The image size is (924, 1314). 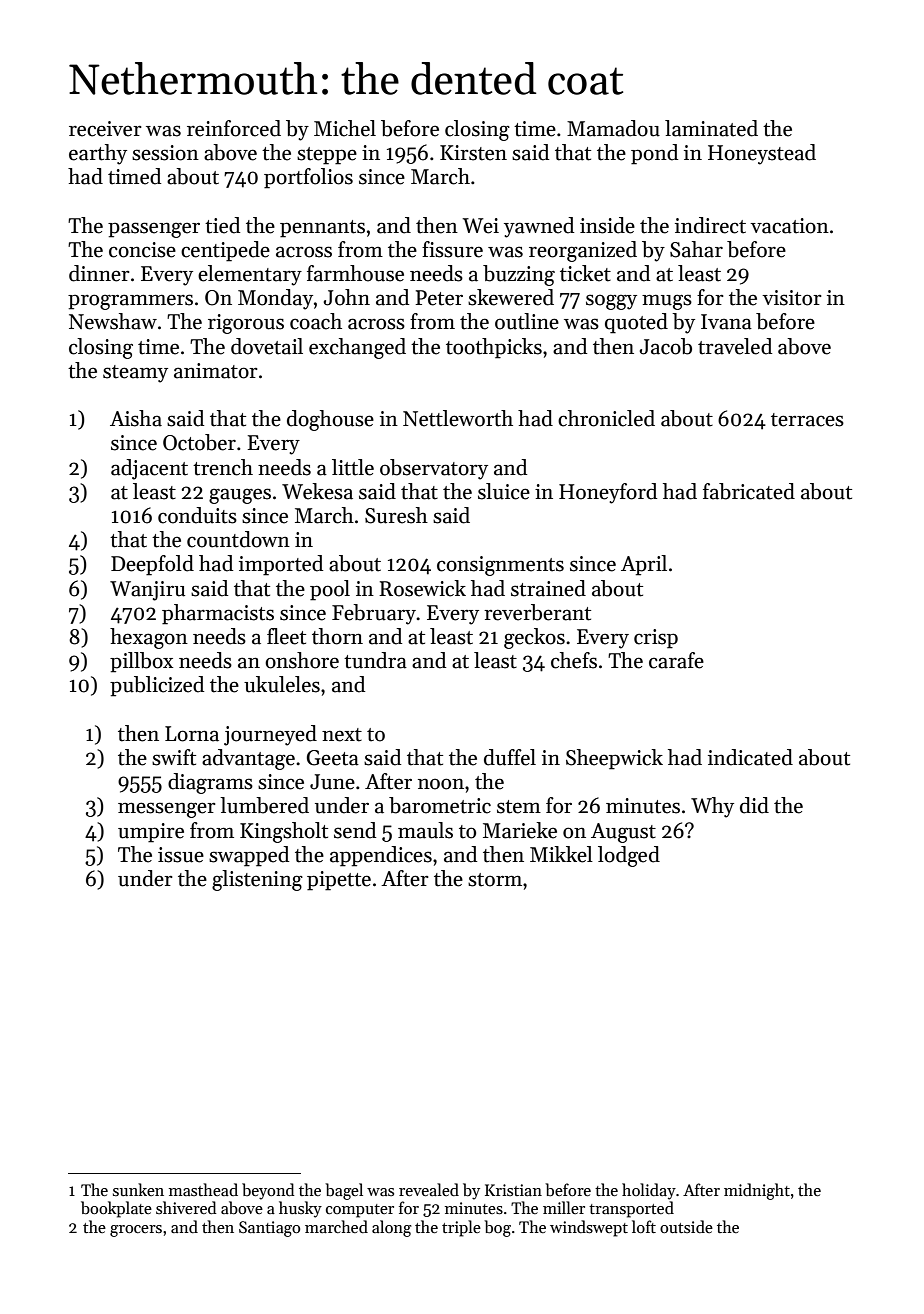 I want to click on pond, so click(x=654, y=154).
